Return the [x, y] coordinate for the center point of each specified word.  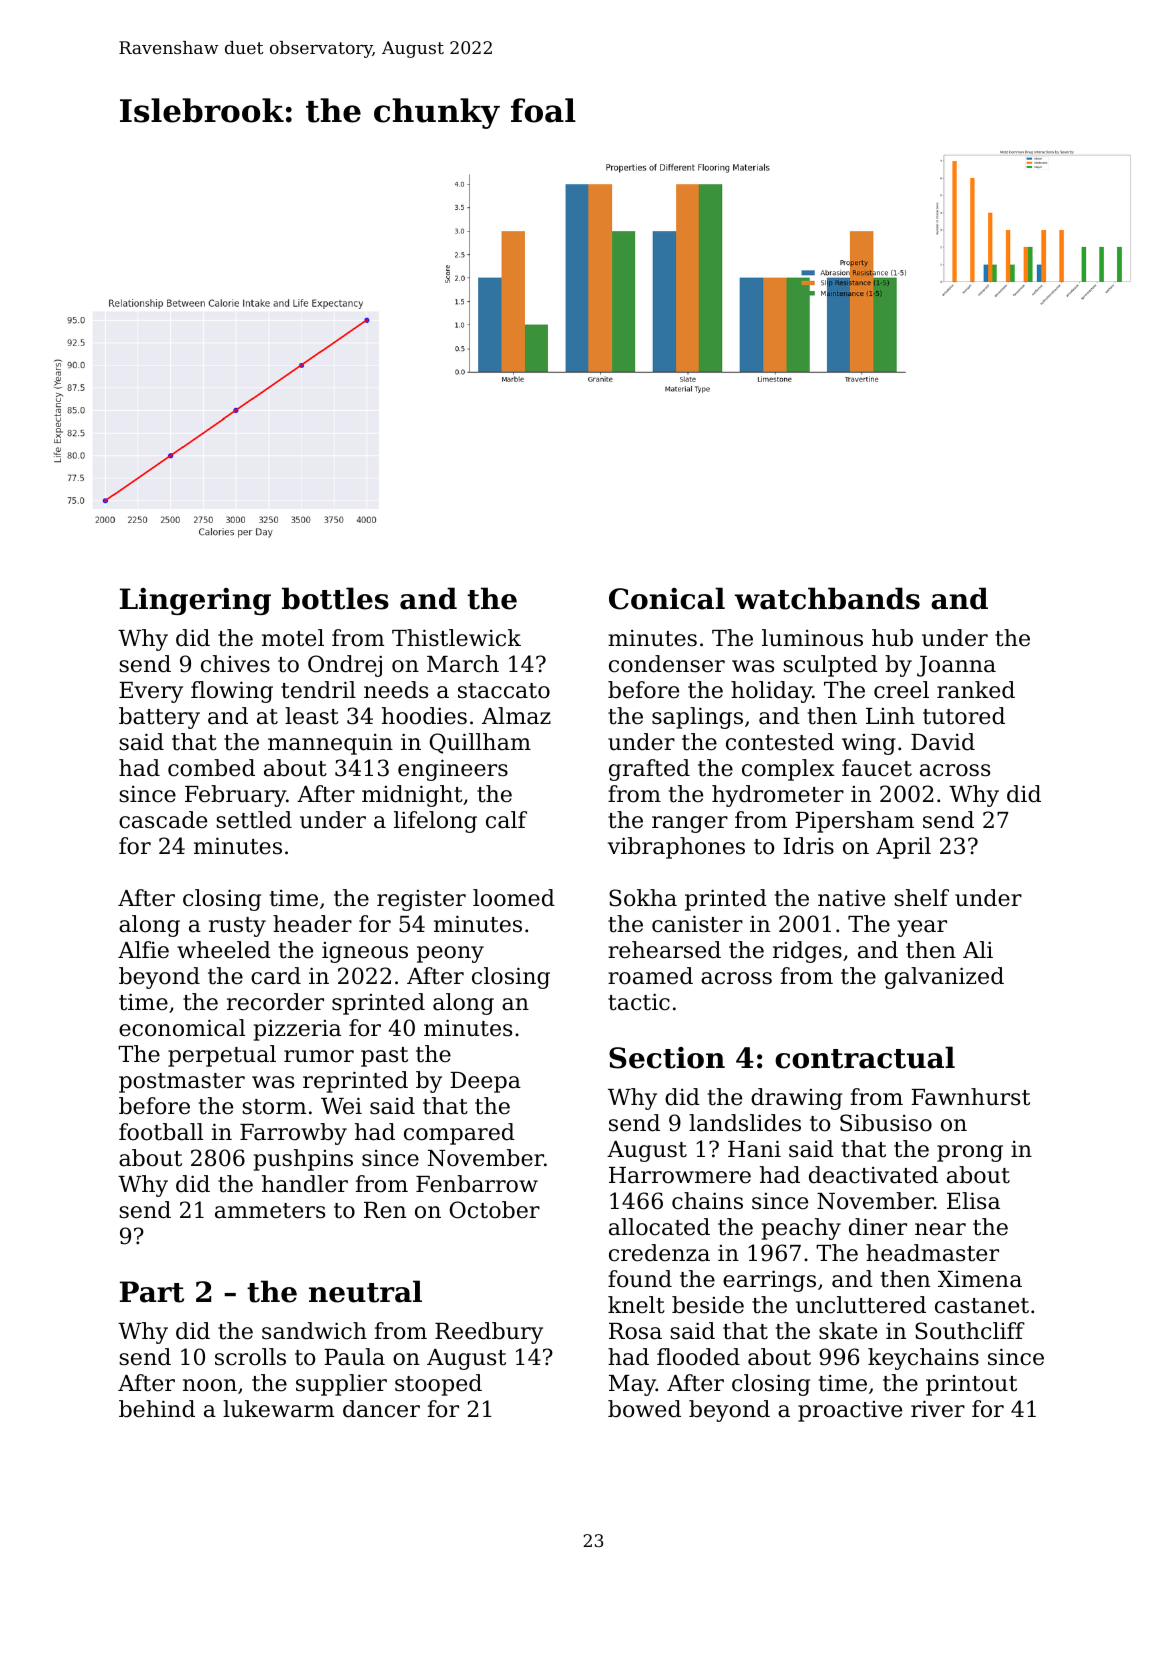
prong [970, 1153]
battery [159, 718]
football [161, 1132]
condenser [667, 664]
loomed [514, 898]
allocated [659, 1227]
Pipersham [854, 822]
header [312, 924]
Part [152, 1292]
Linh [890, 715]
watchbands [827, 598]
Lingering [195, 601]
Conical [667, 598]
